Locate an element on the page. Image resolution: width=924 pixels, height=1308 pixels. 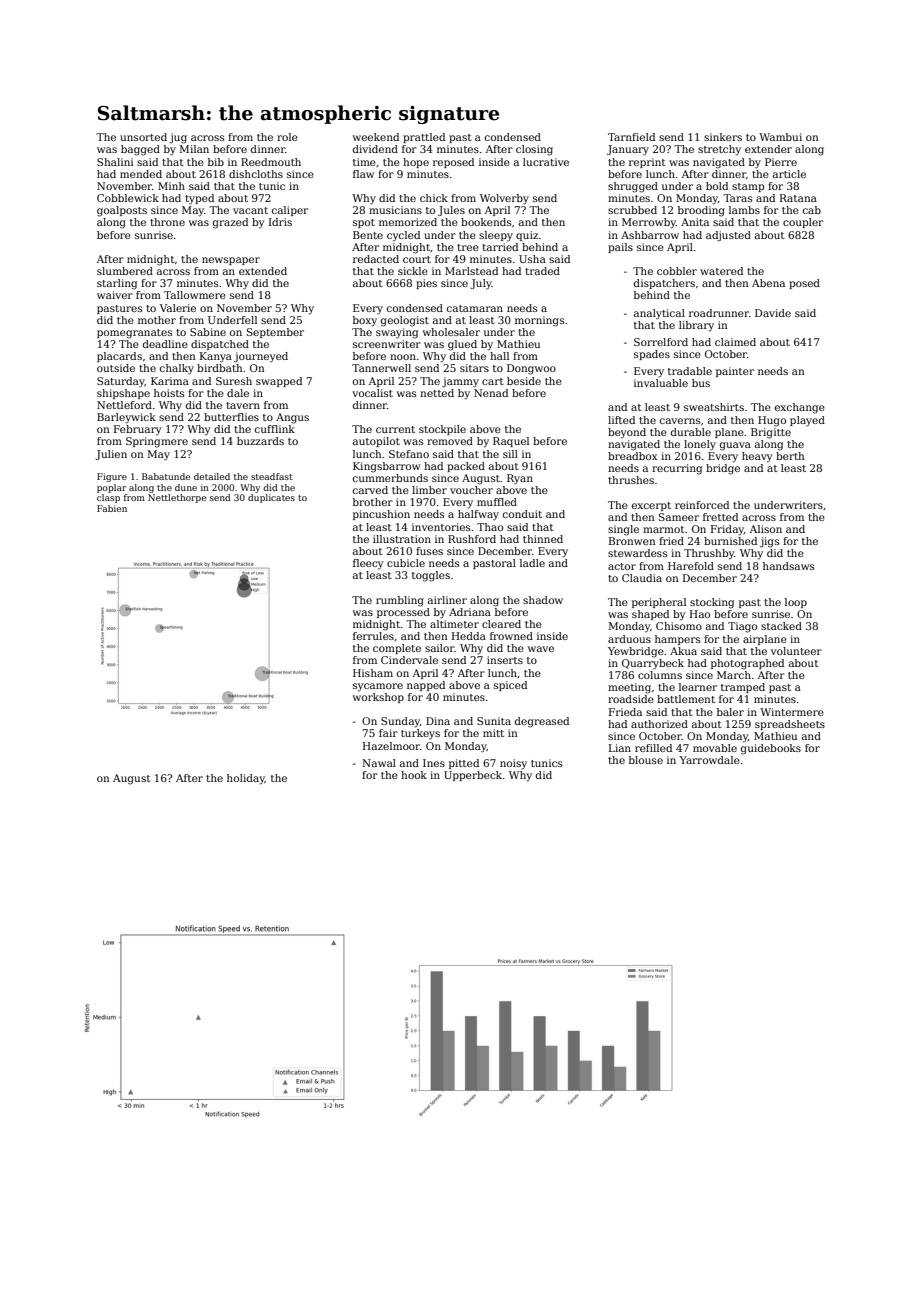
newspaper is located at coordinates (231, 261).
